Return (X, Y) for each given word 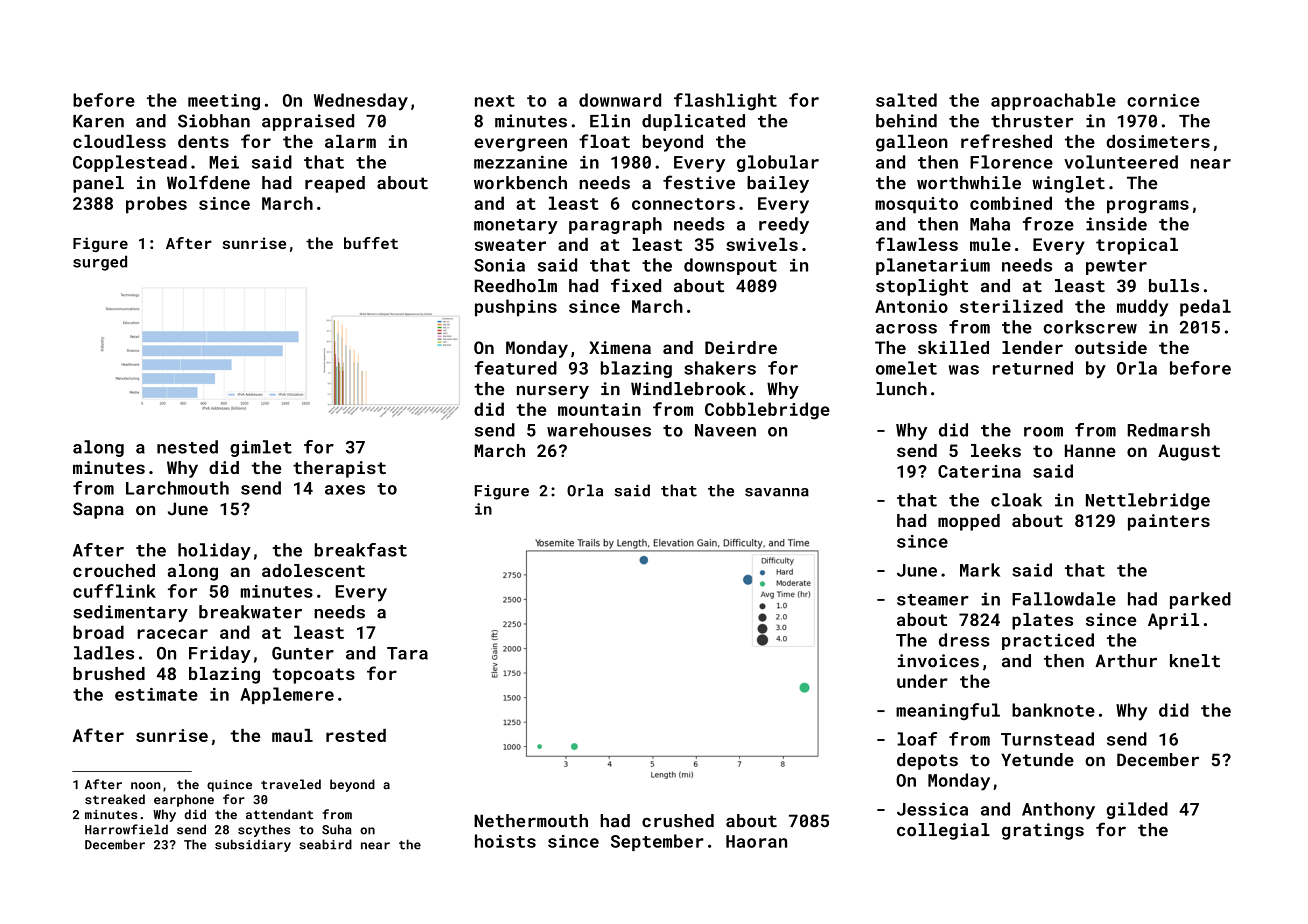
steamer (933, 600)
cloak (1016, 500)
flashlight (725, 101)
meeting (224, 102)
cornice (1163, 100)
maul (292, 735)
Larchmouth (177, 488)
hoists (505, 841)
